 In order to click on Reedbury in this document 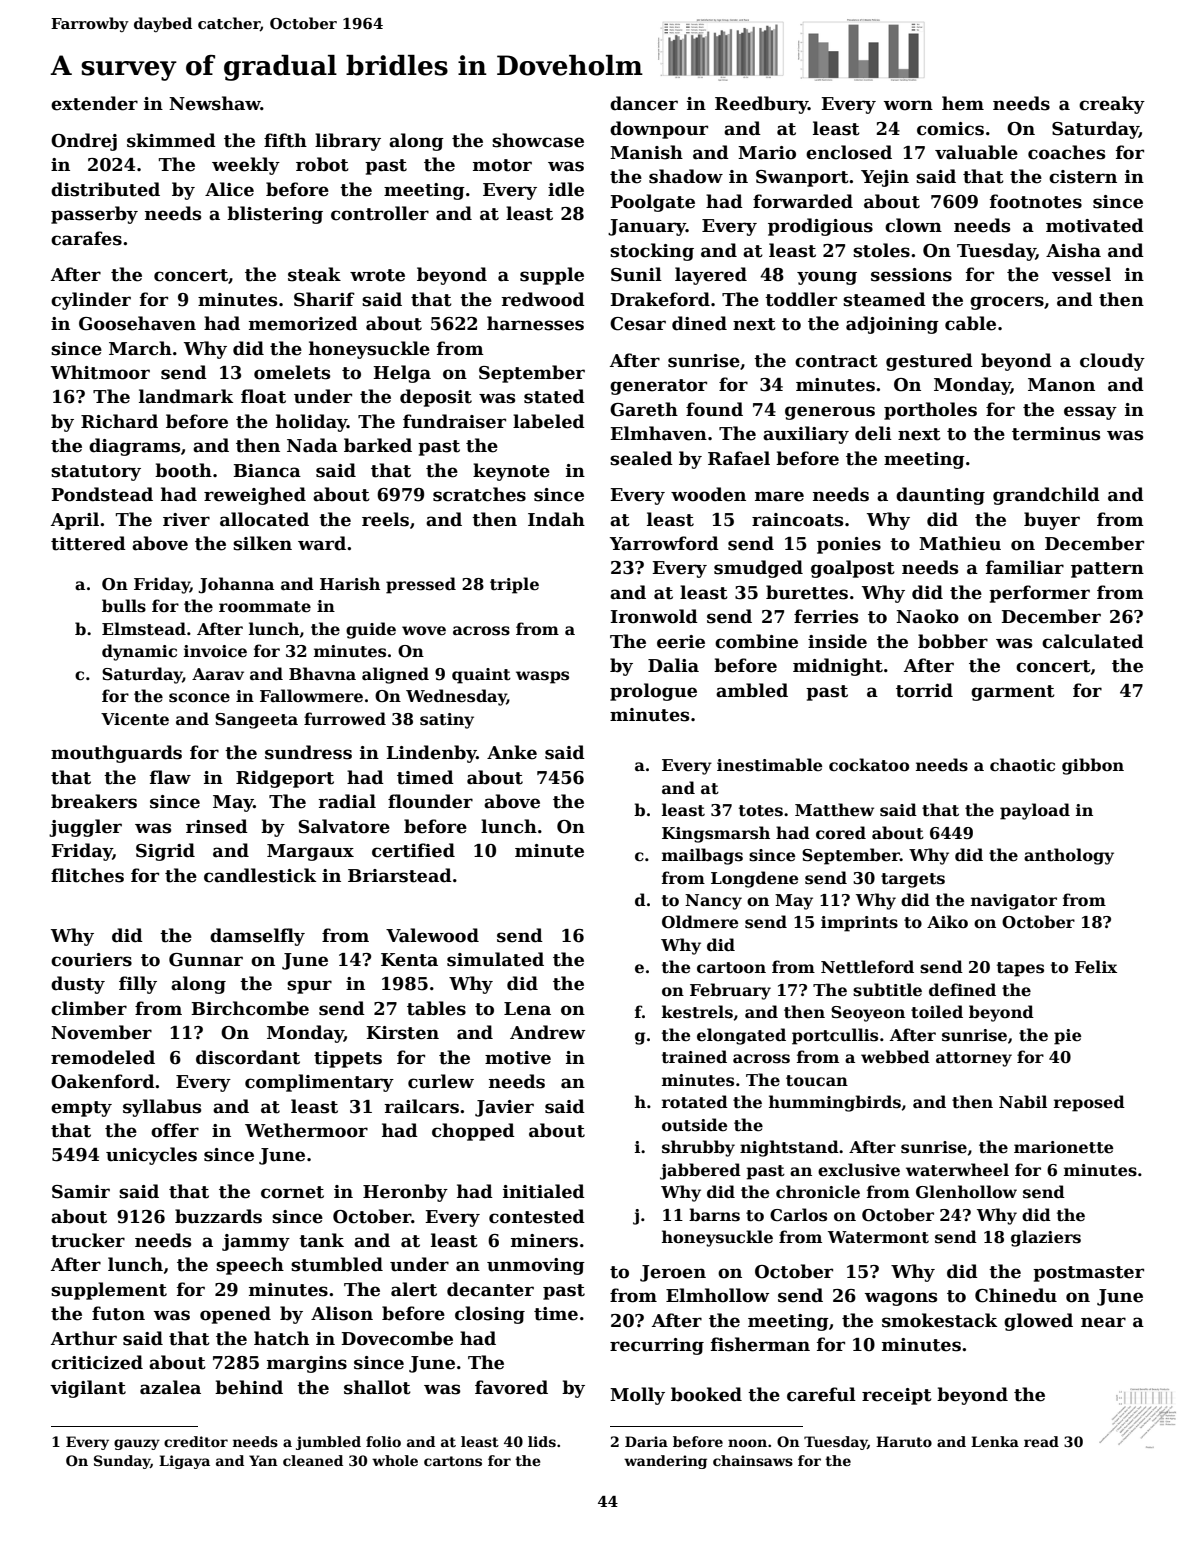, I will do `click(761, 105)`.
